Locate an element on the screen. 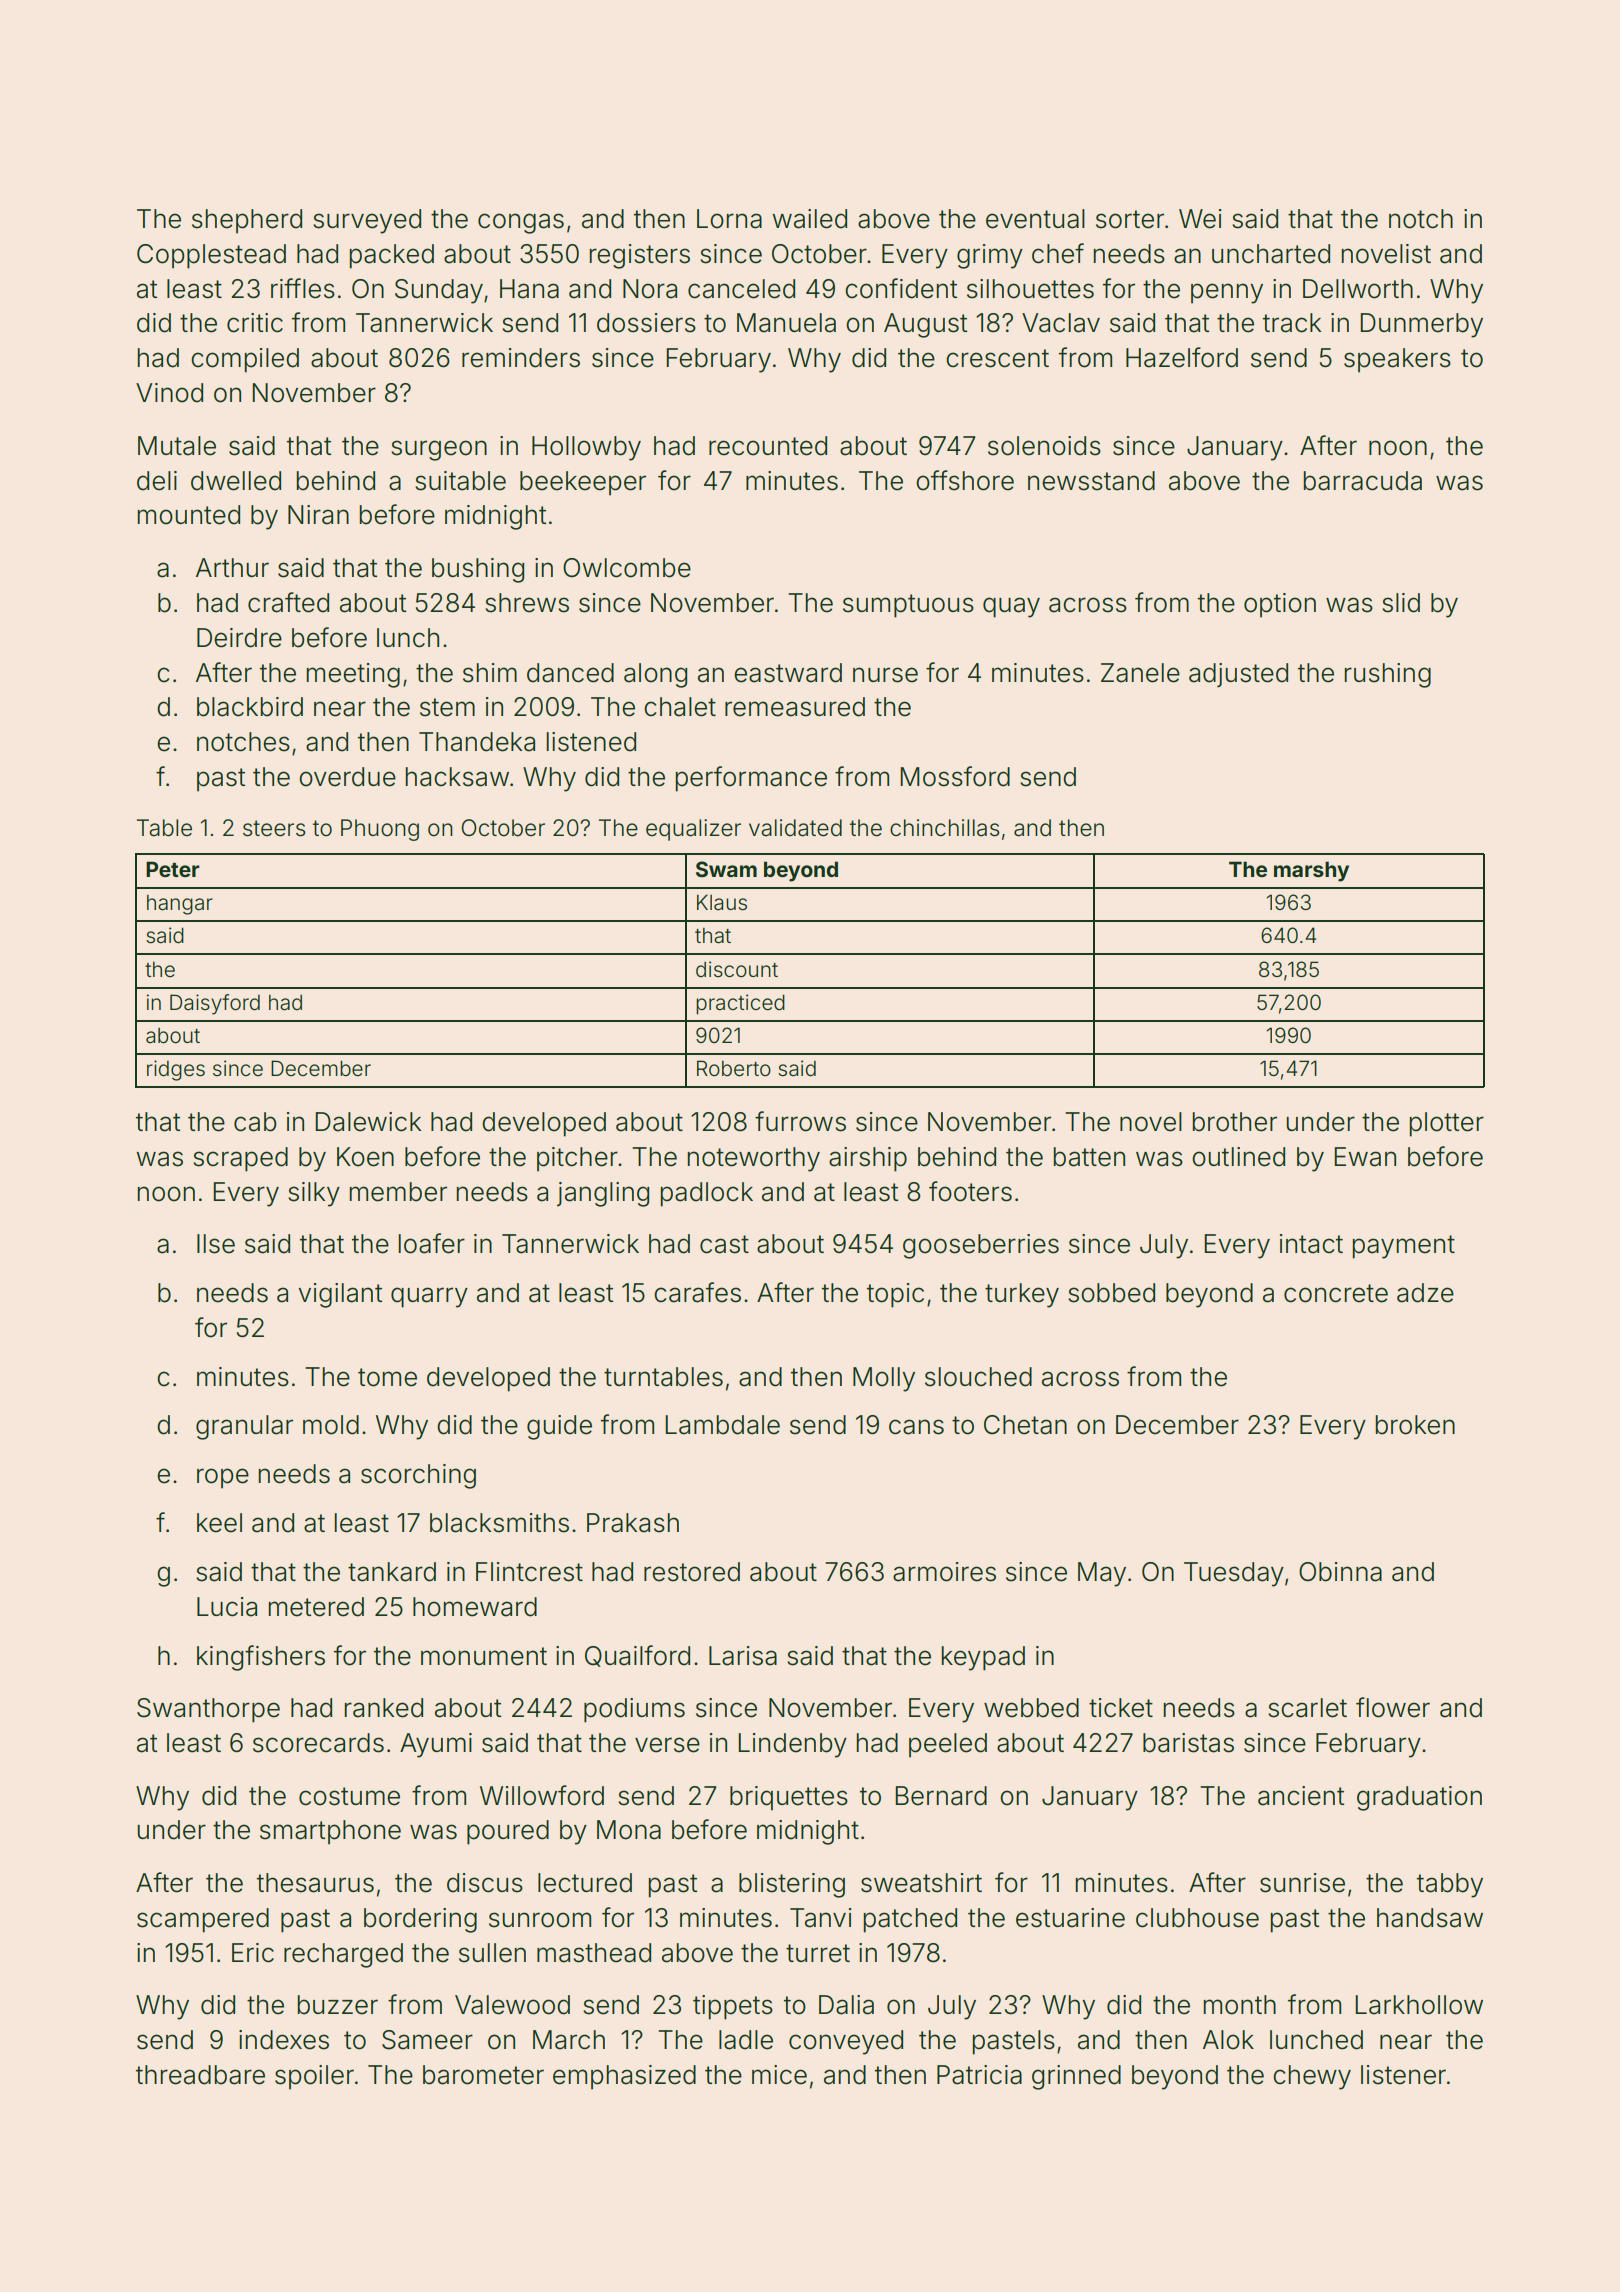  jangling is located at coordinates (603, 1194).
